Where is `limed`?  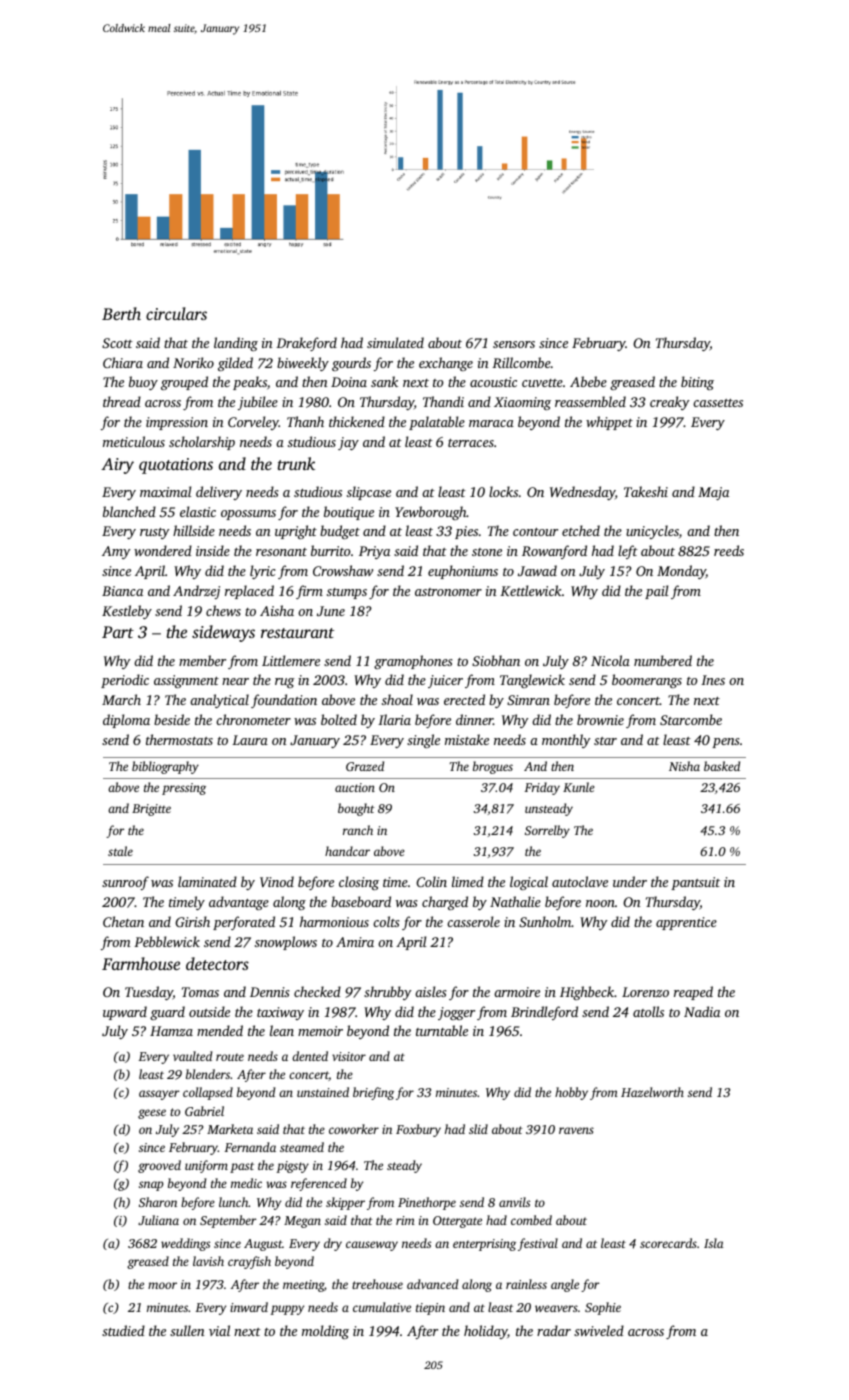 limed is located at coordinates (468, 881).
